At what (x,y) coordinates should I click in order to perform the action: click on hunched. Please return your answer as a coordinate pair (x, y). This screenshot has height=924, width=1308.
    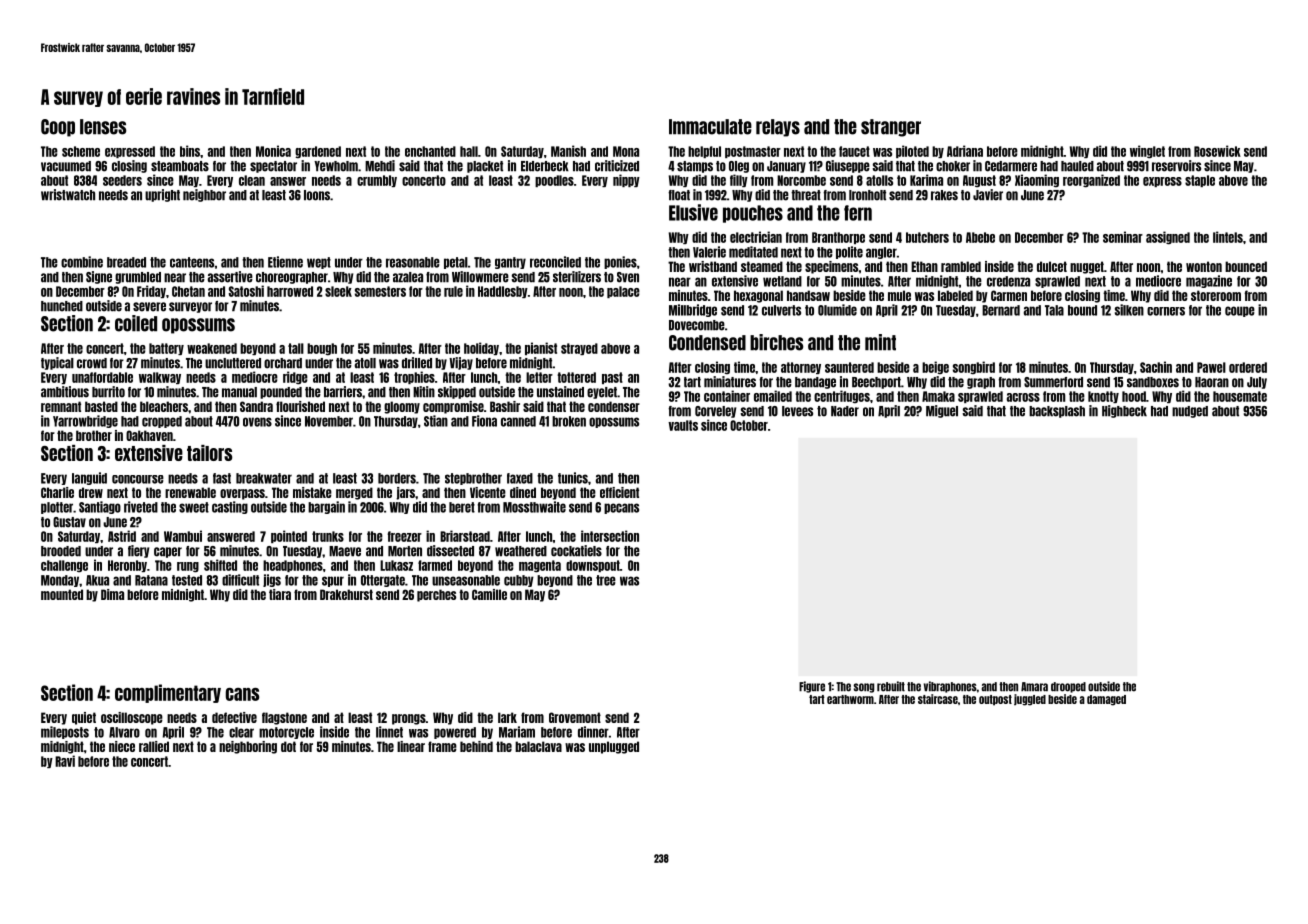
    Looking at the image, I should click on (62, 306).
